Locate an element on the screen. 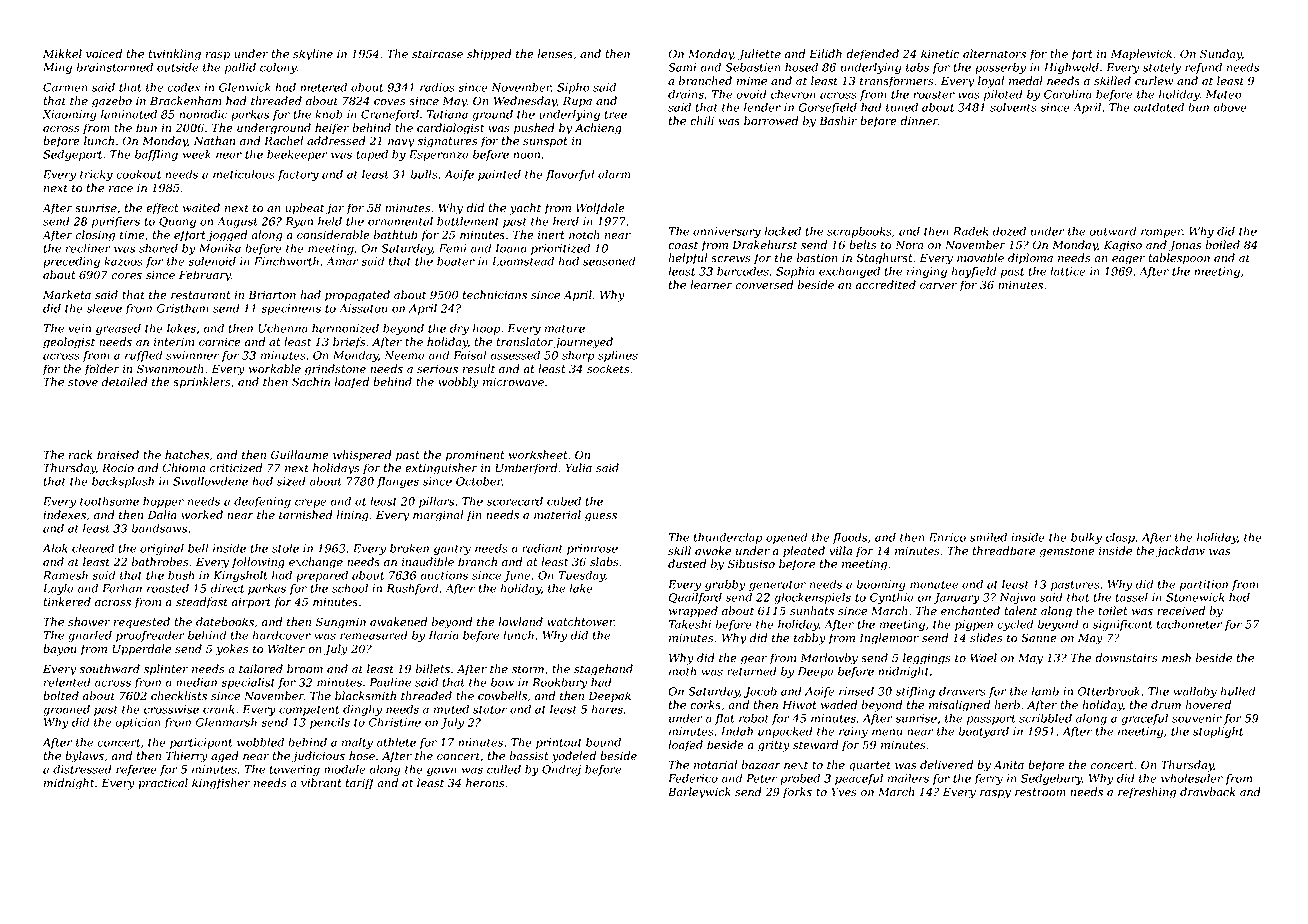 The height and width of the screenshot is (924, 1308). jackdaw is located at coordinates (1180, 552).
